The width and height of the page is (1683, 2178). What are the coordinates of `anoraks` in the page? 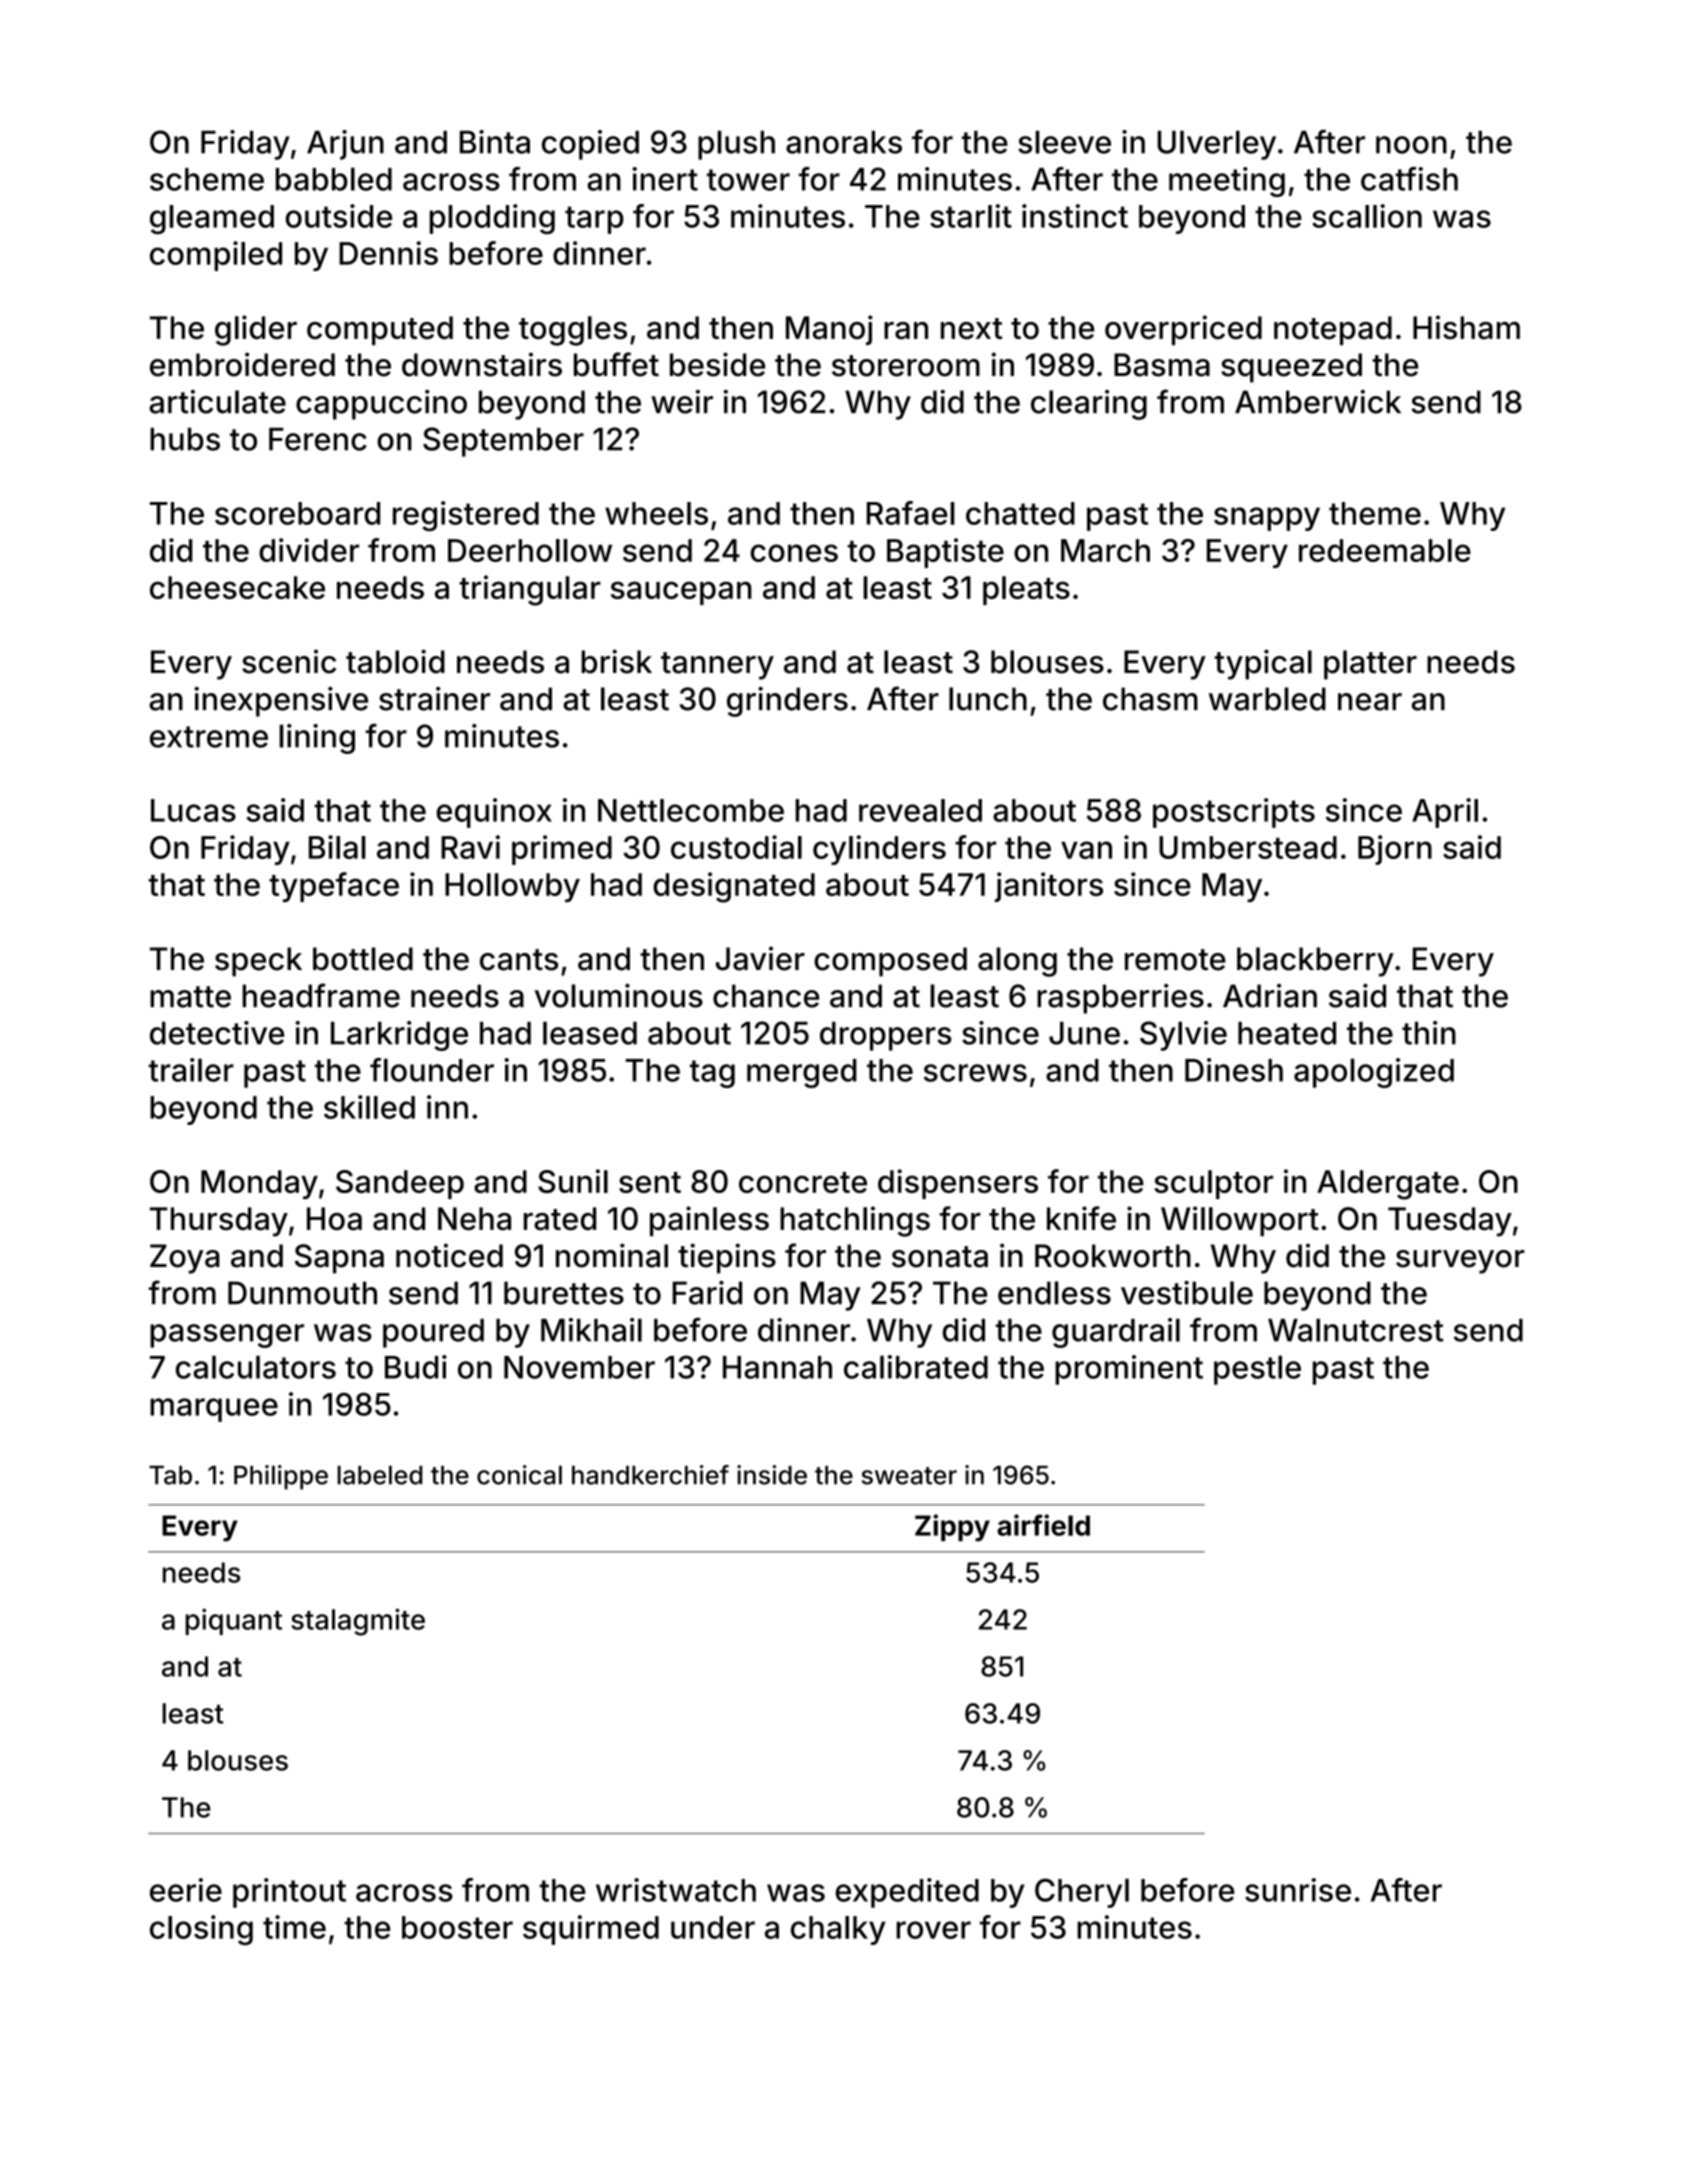 It's located at (844, 142).
